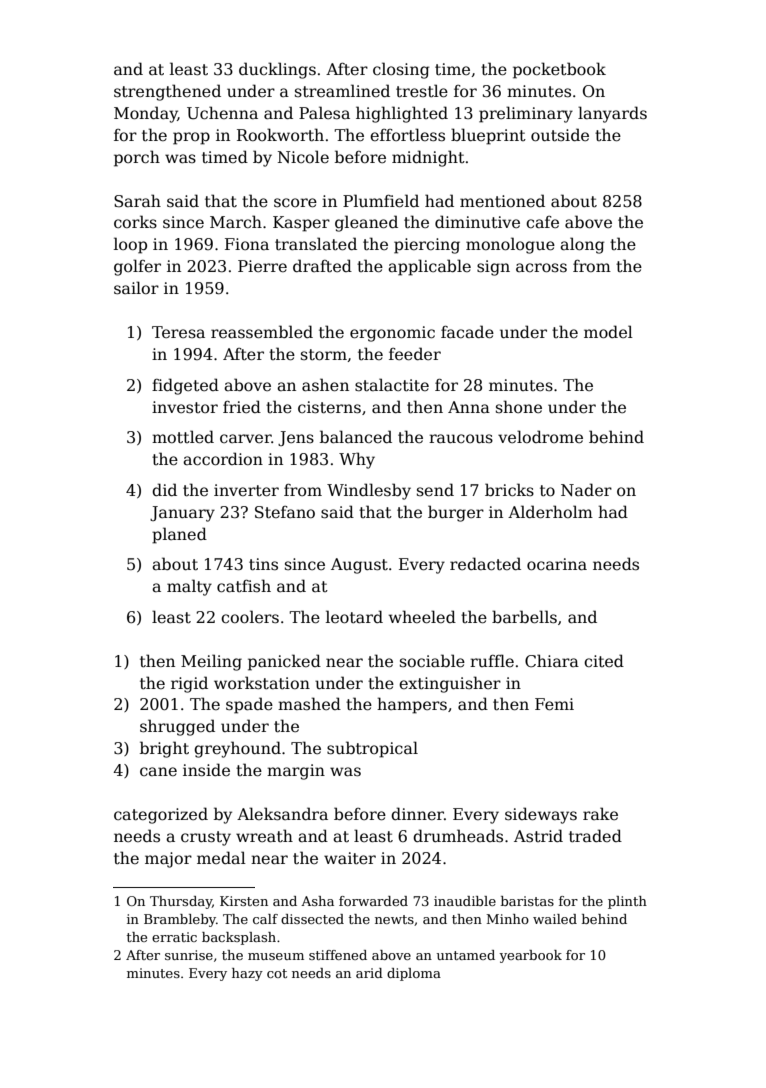 This screenshot has height=1088, width=766. What do you see at coordinates (277, 70) in the screenshot?
I see `ducklings` at bounding box center [277, 70].
